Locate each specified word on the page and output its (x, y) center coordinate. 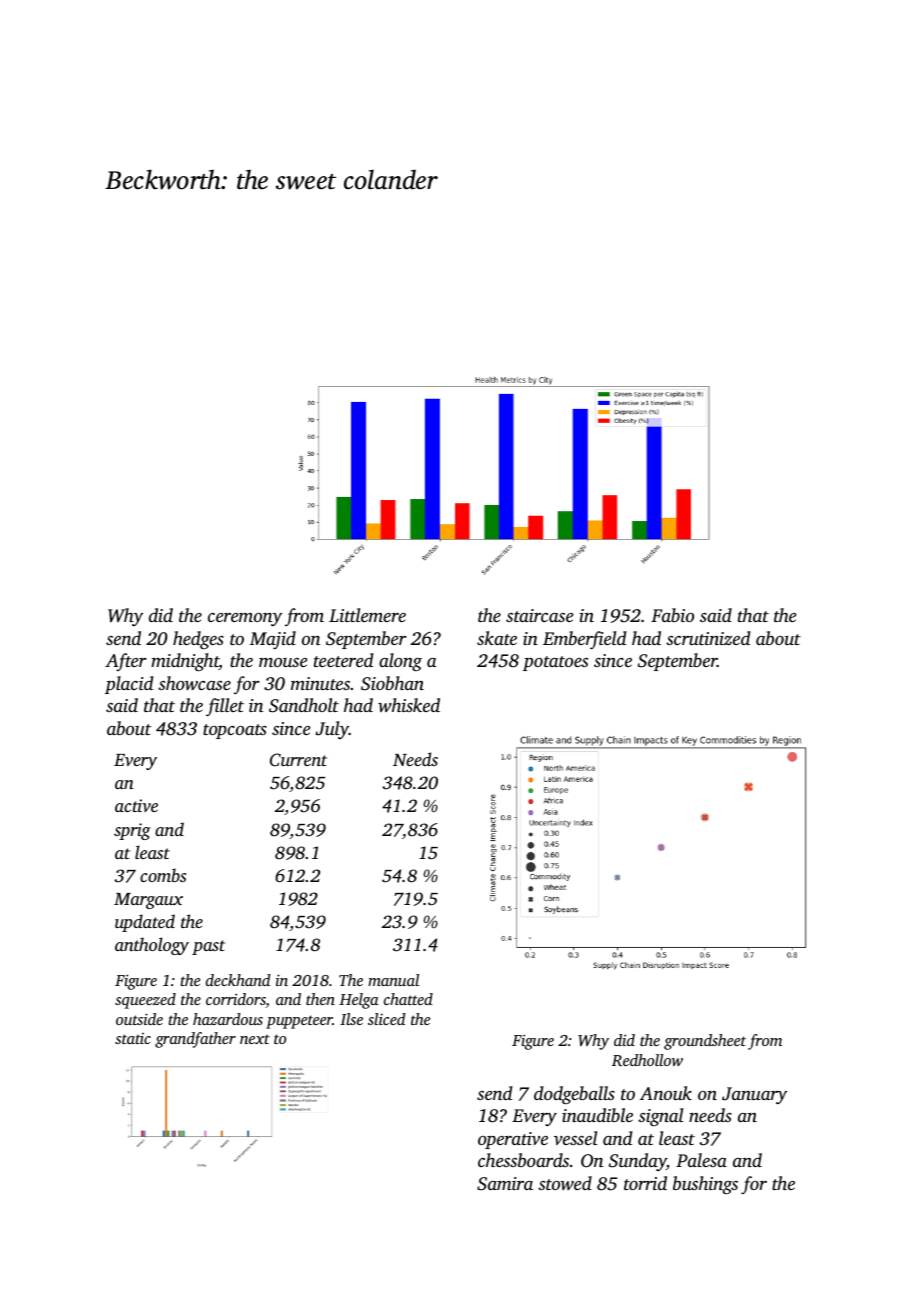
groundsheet (705, 1042)
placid (129, 685)
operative (513, 1140)
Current (298, 760)
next (255, 1039)
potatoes (555, 663)
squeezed (145, 1001)
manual (393, 980)
